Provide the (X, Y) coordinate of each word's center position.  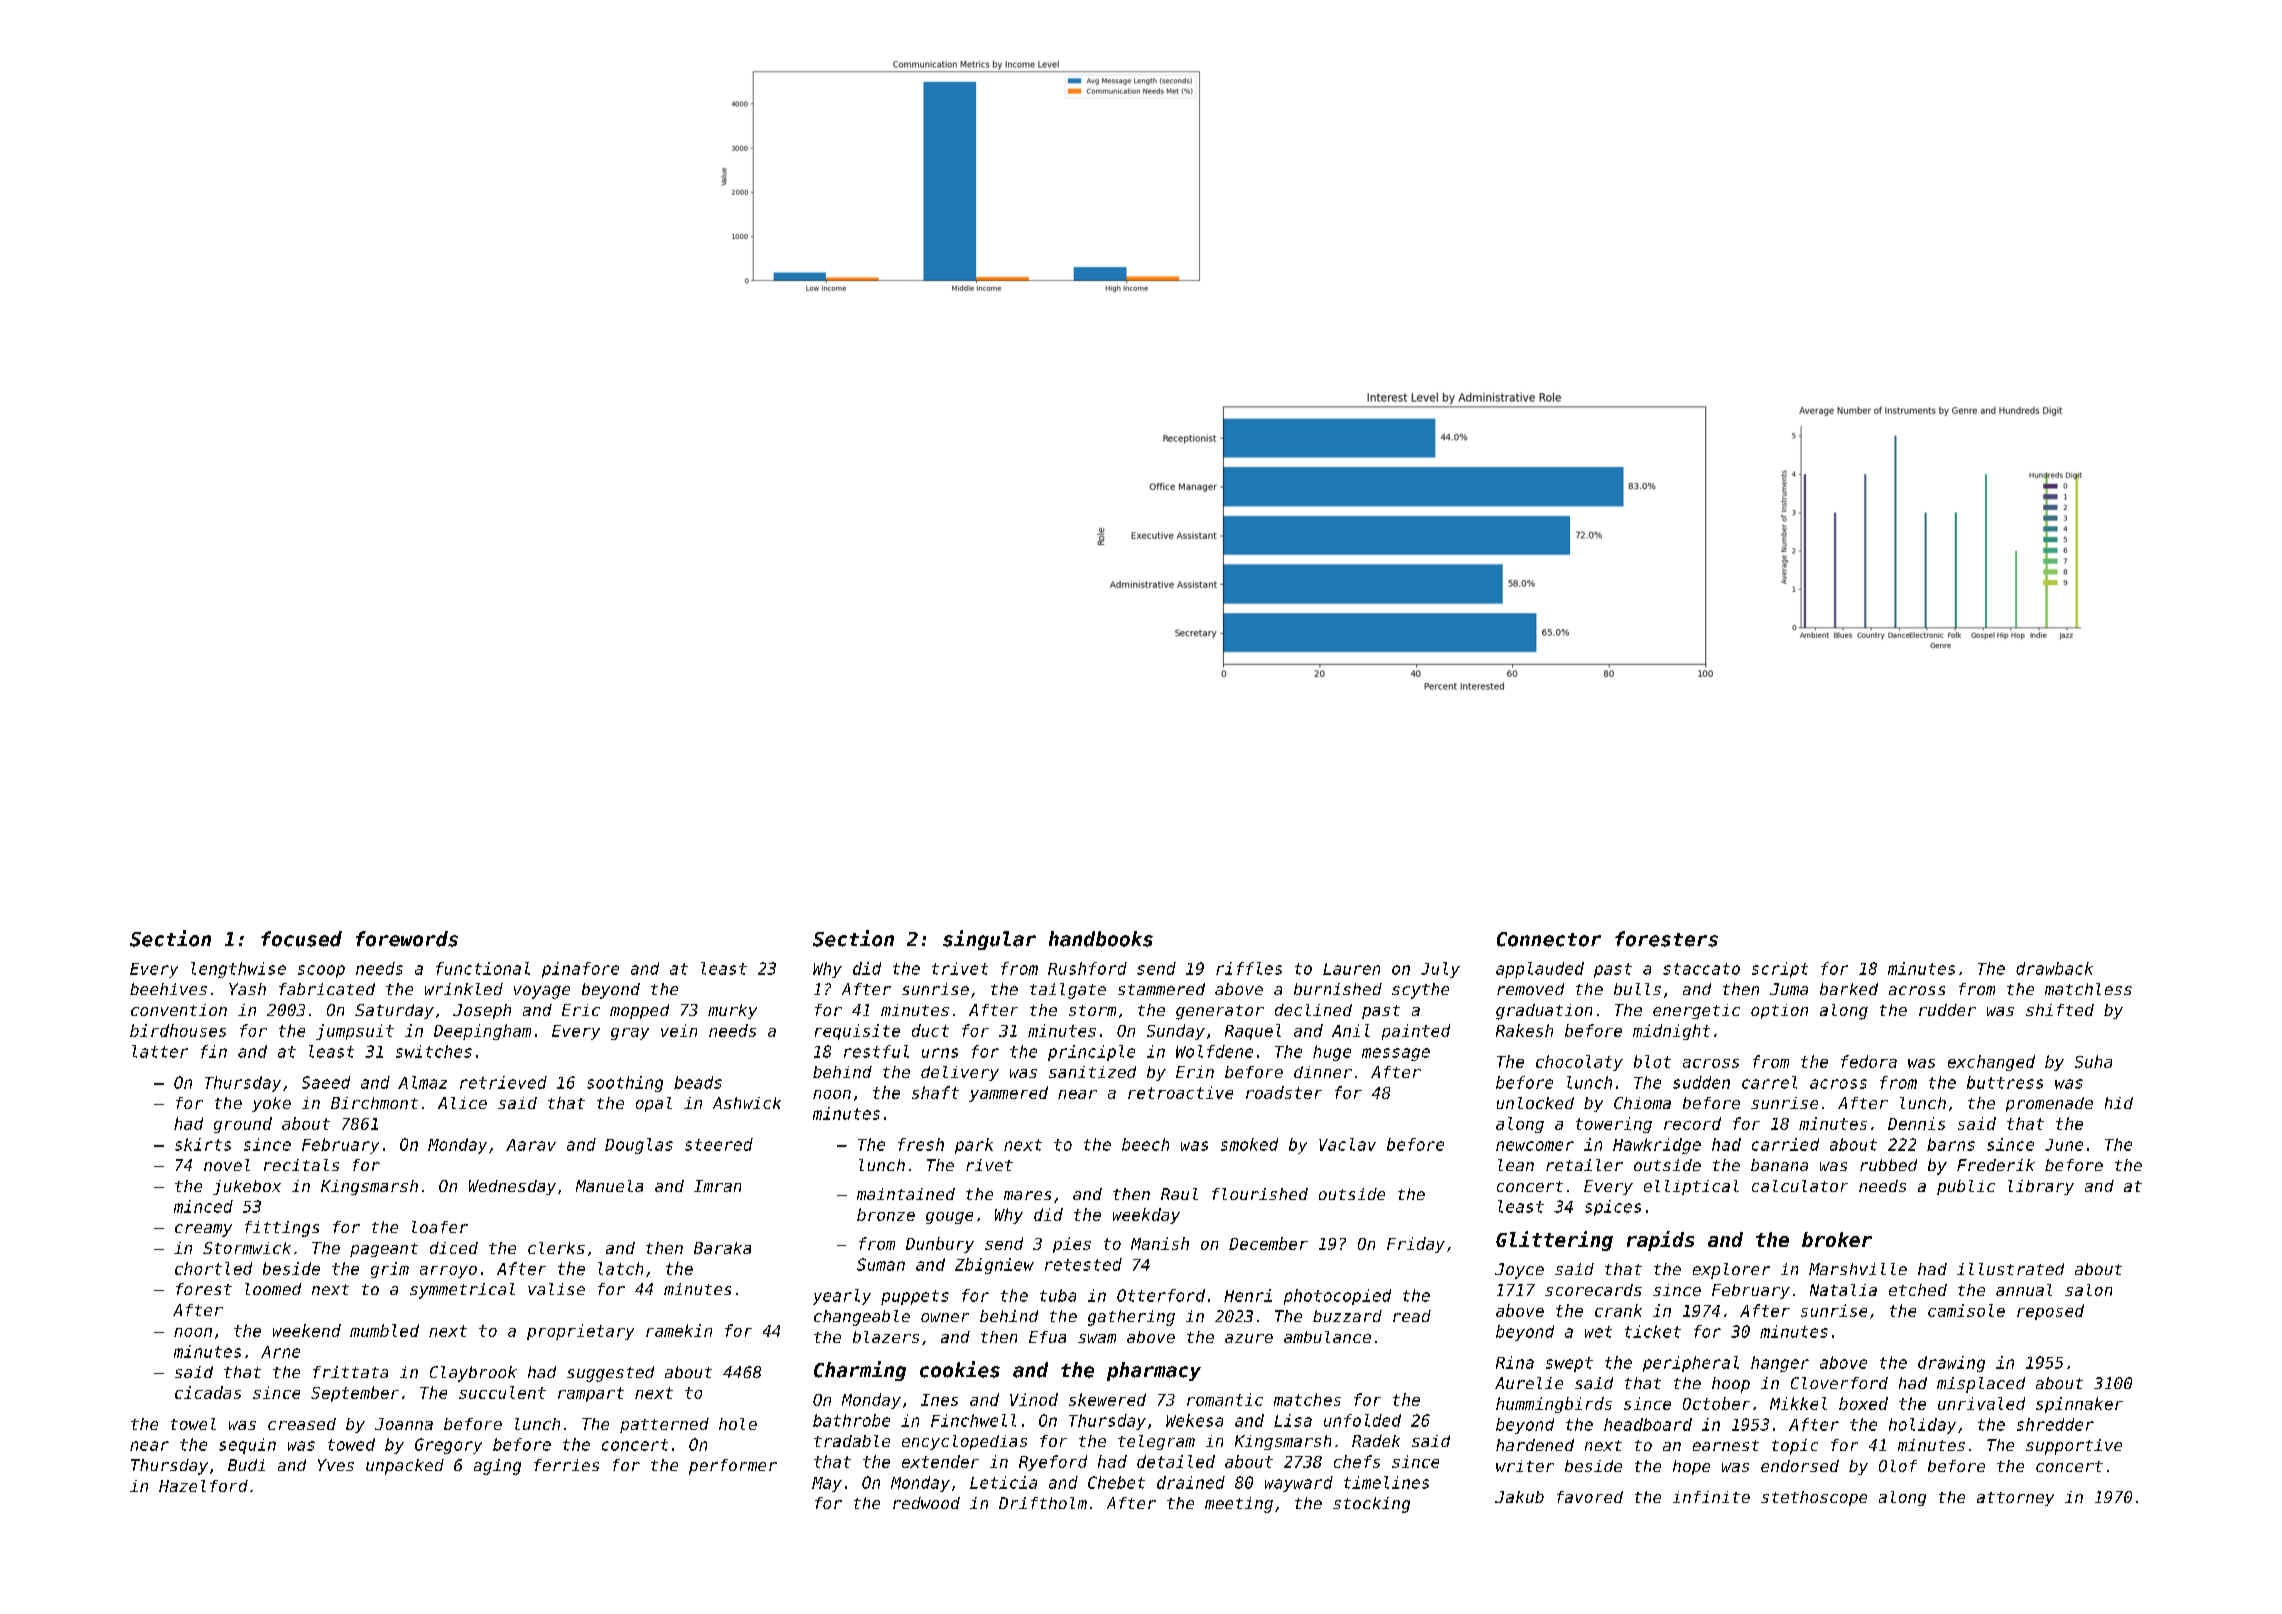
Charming (860, 1371)
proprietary (580, 1332)
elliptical (1691, 1187)
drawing (1951, 1364)
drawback (2054, 968)
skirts (203, 1144)
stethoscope (1814, 1498)
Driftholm (1043, 1503)
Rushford (1087, 968)
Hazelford (203, 1486)
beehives (168, 989)
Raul (1179, 1194)
